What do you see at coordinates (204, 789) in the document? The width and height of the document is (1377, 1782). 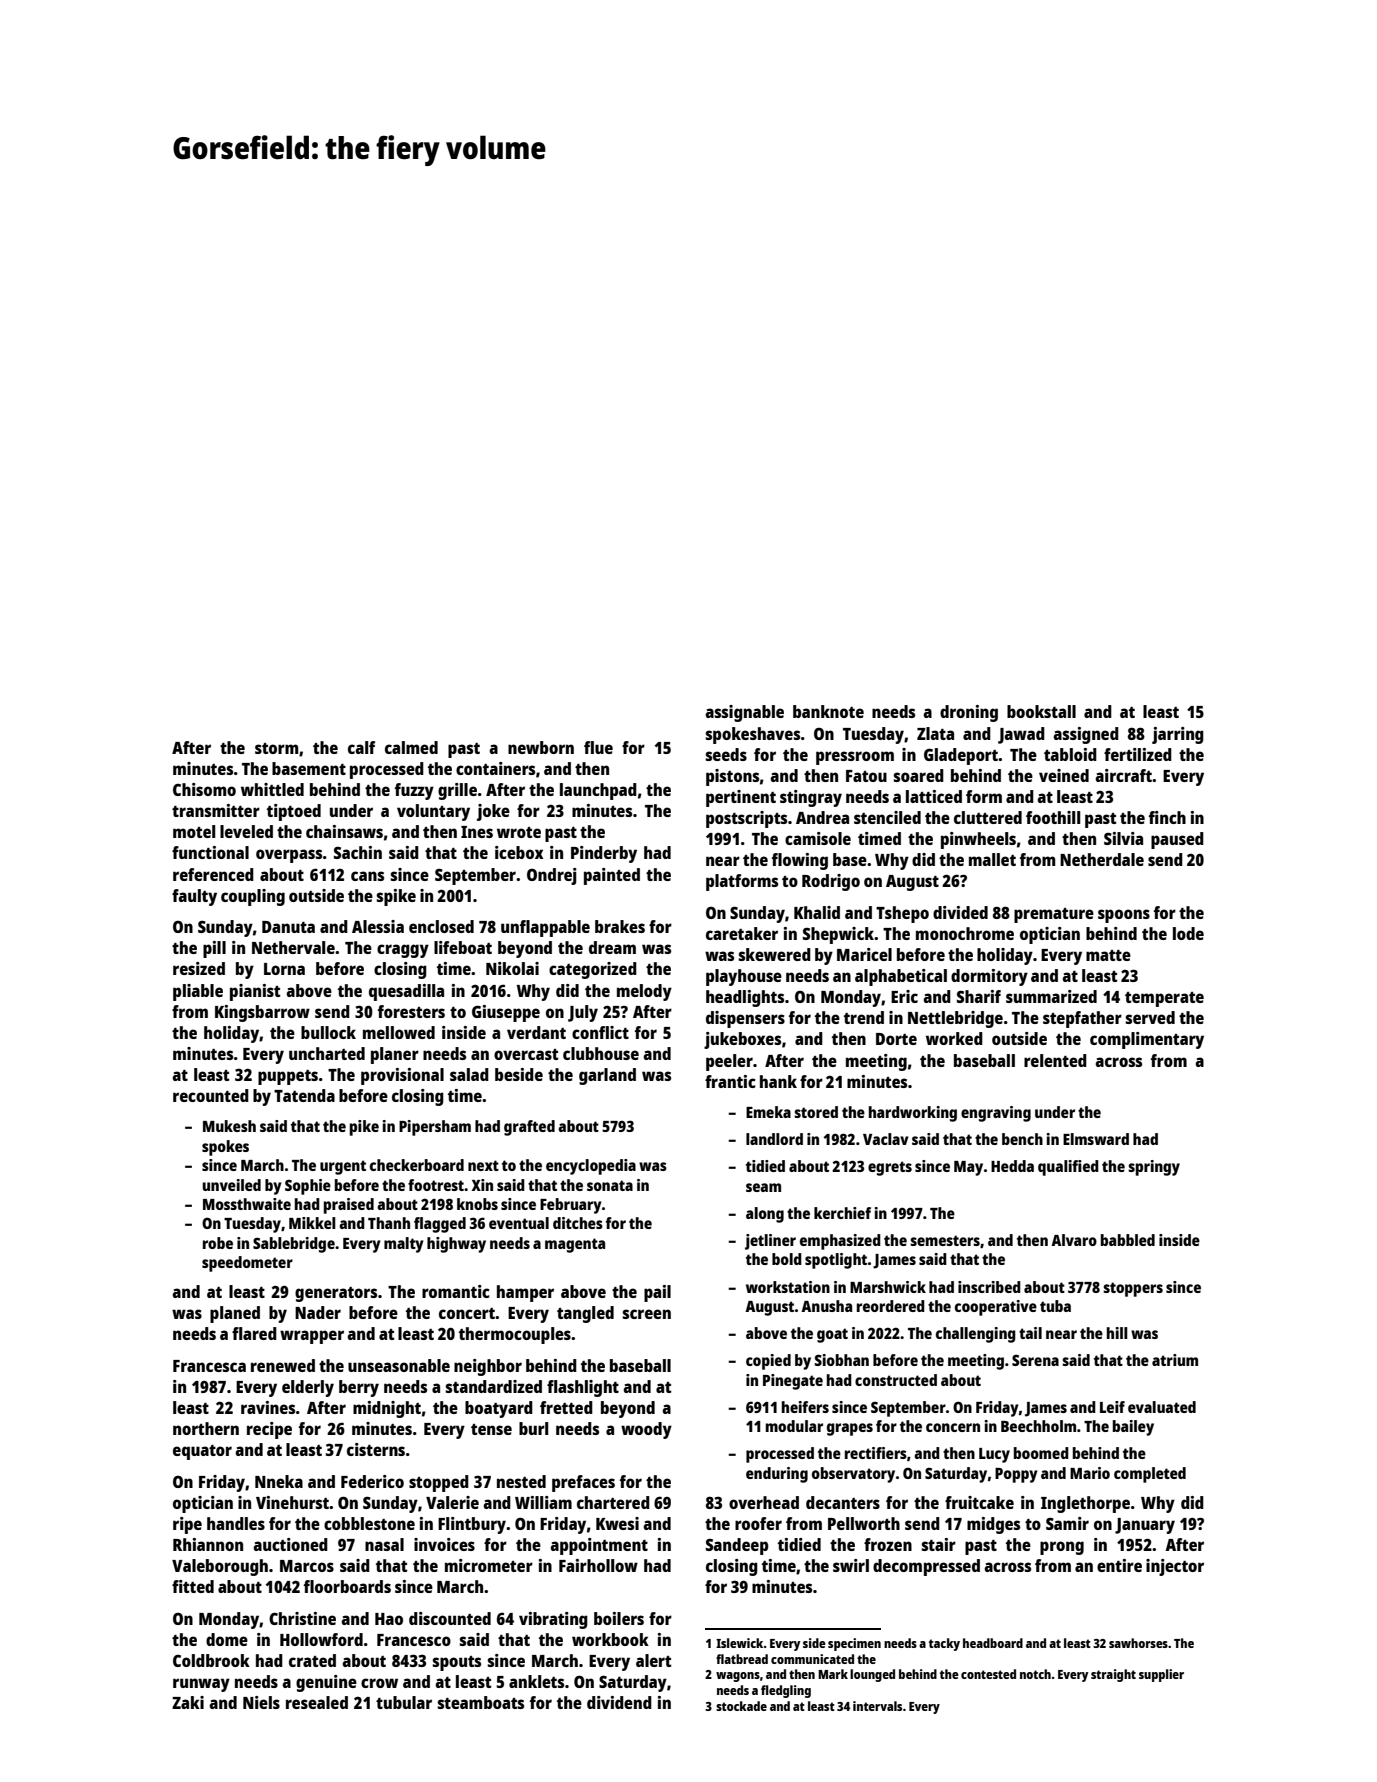 I see `Chisomo` at bounding box center [204, 789].
